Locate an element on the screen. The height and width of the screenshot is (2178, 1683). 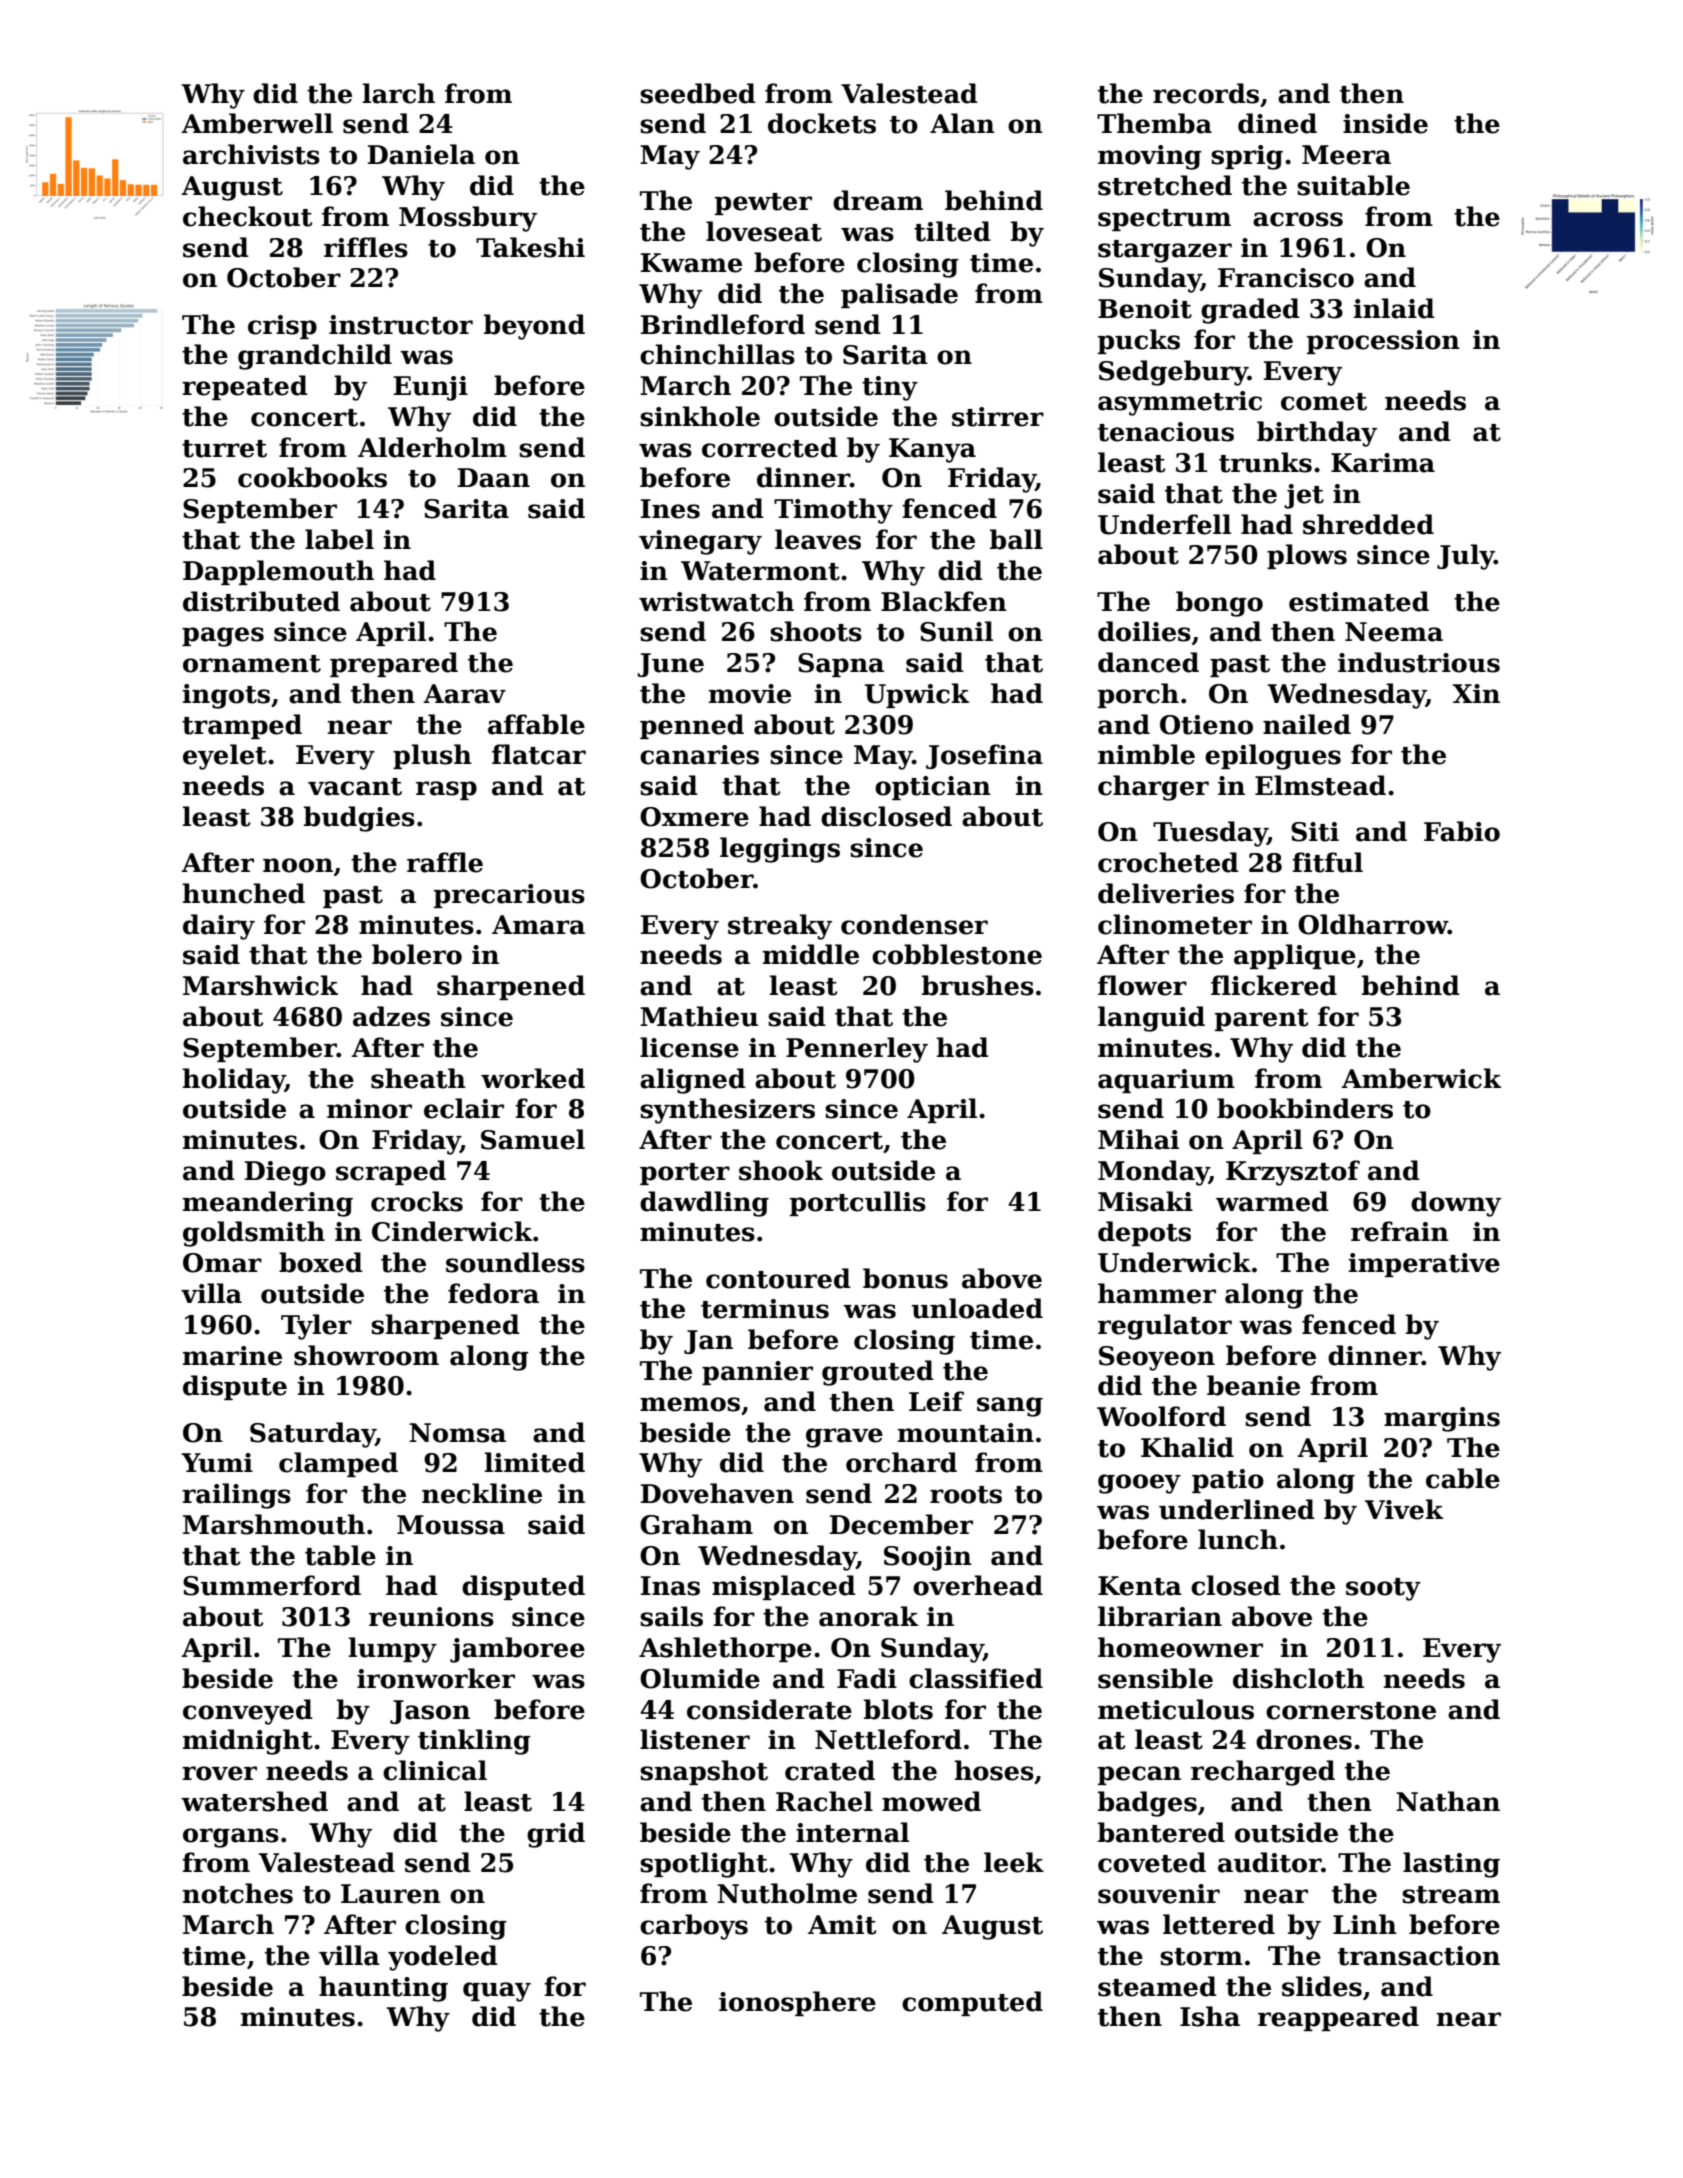
sang is located at coordinates (1010, 1407).
